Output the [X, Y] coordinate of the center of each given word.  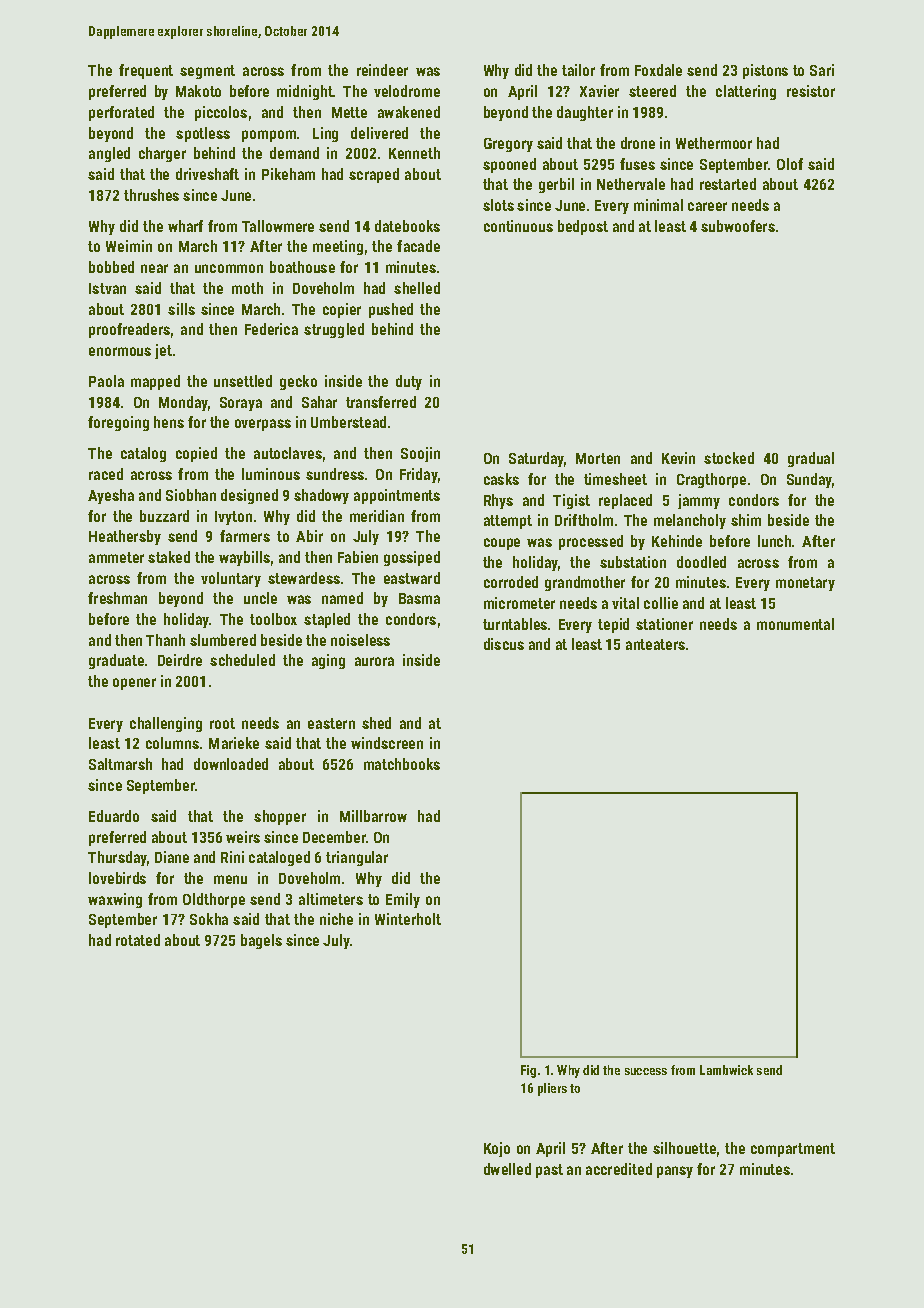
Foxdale [658, 70]
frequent [146, 71]
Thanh [165, 640]
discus [504, 644]
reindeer [382, 70]
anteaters [655, 644]
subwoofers [738, 226]
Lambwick [726, 1070]
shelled [417, 288]
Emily [403, 900]
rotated [138, 940]
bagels [261, 941]
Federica [271, 329]
